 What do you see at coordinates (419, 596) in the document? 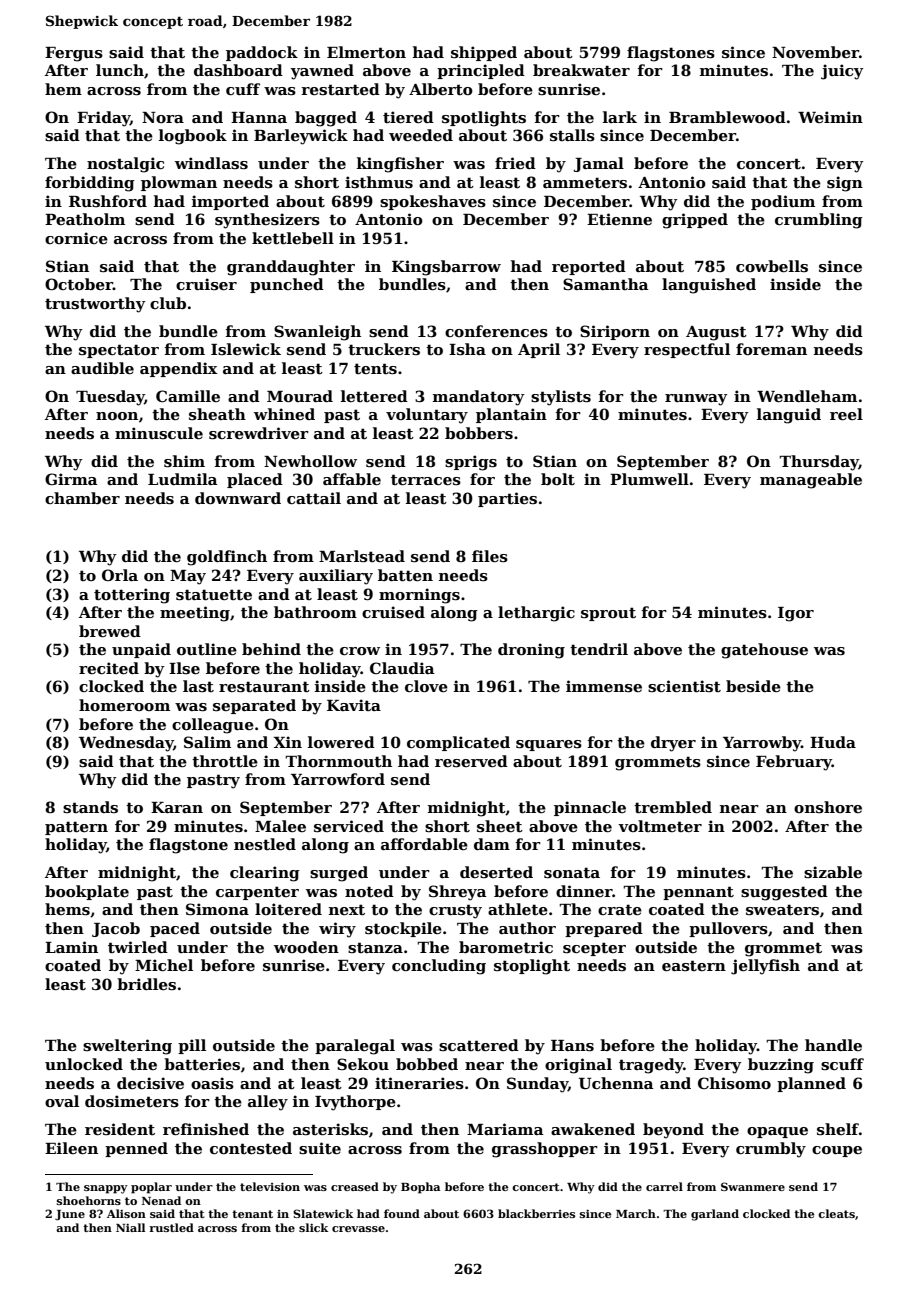
I see `mornings` at bounding box center [419, 596].
